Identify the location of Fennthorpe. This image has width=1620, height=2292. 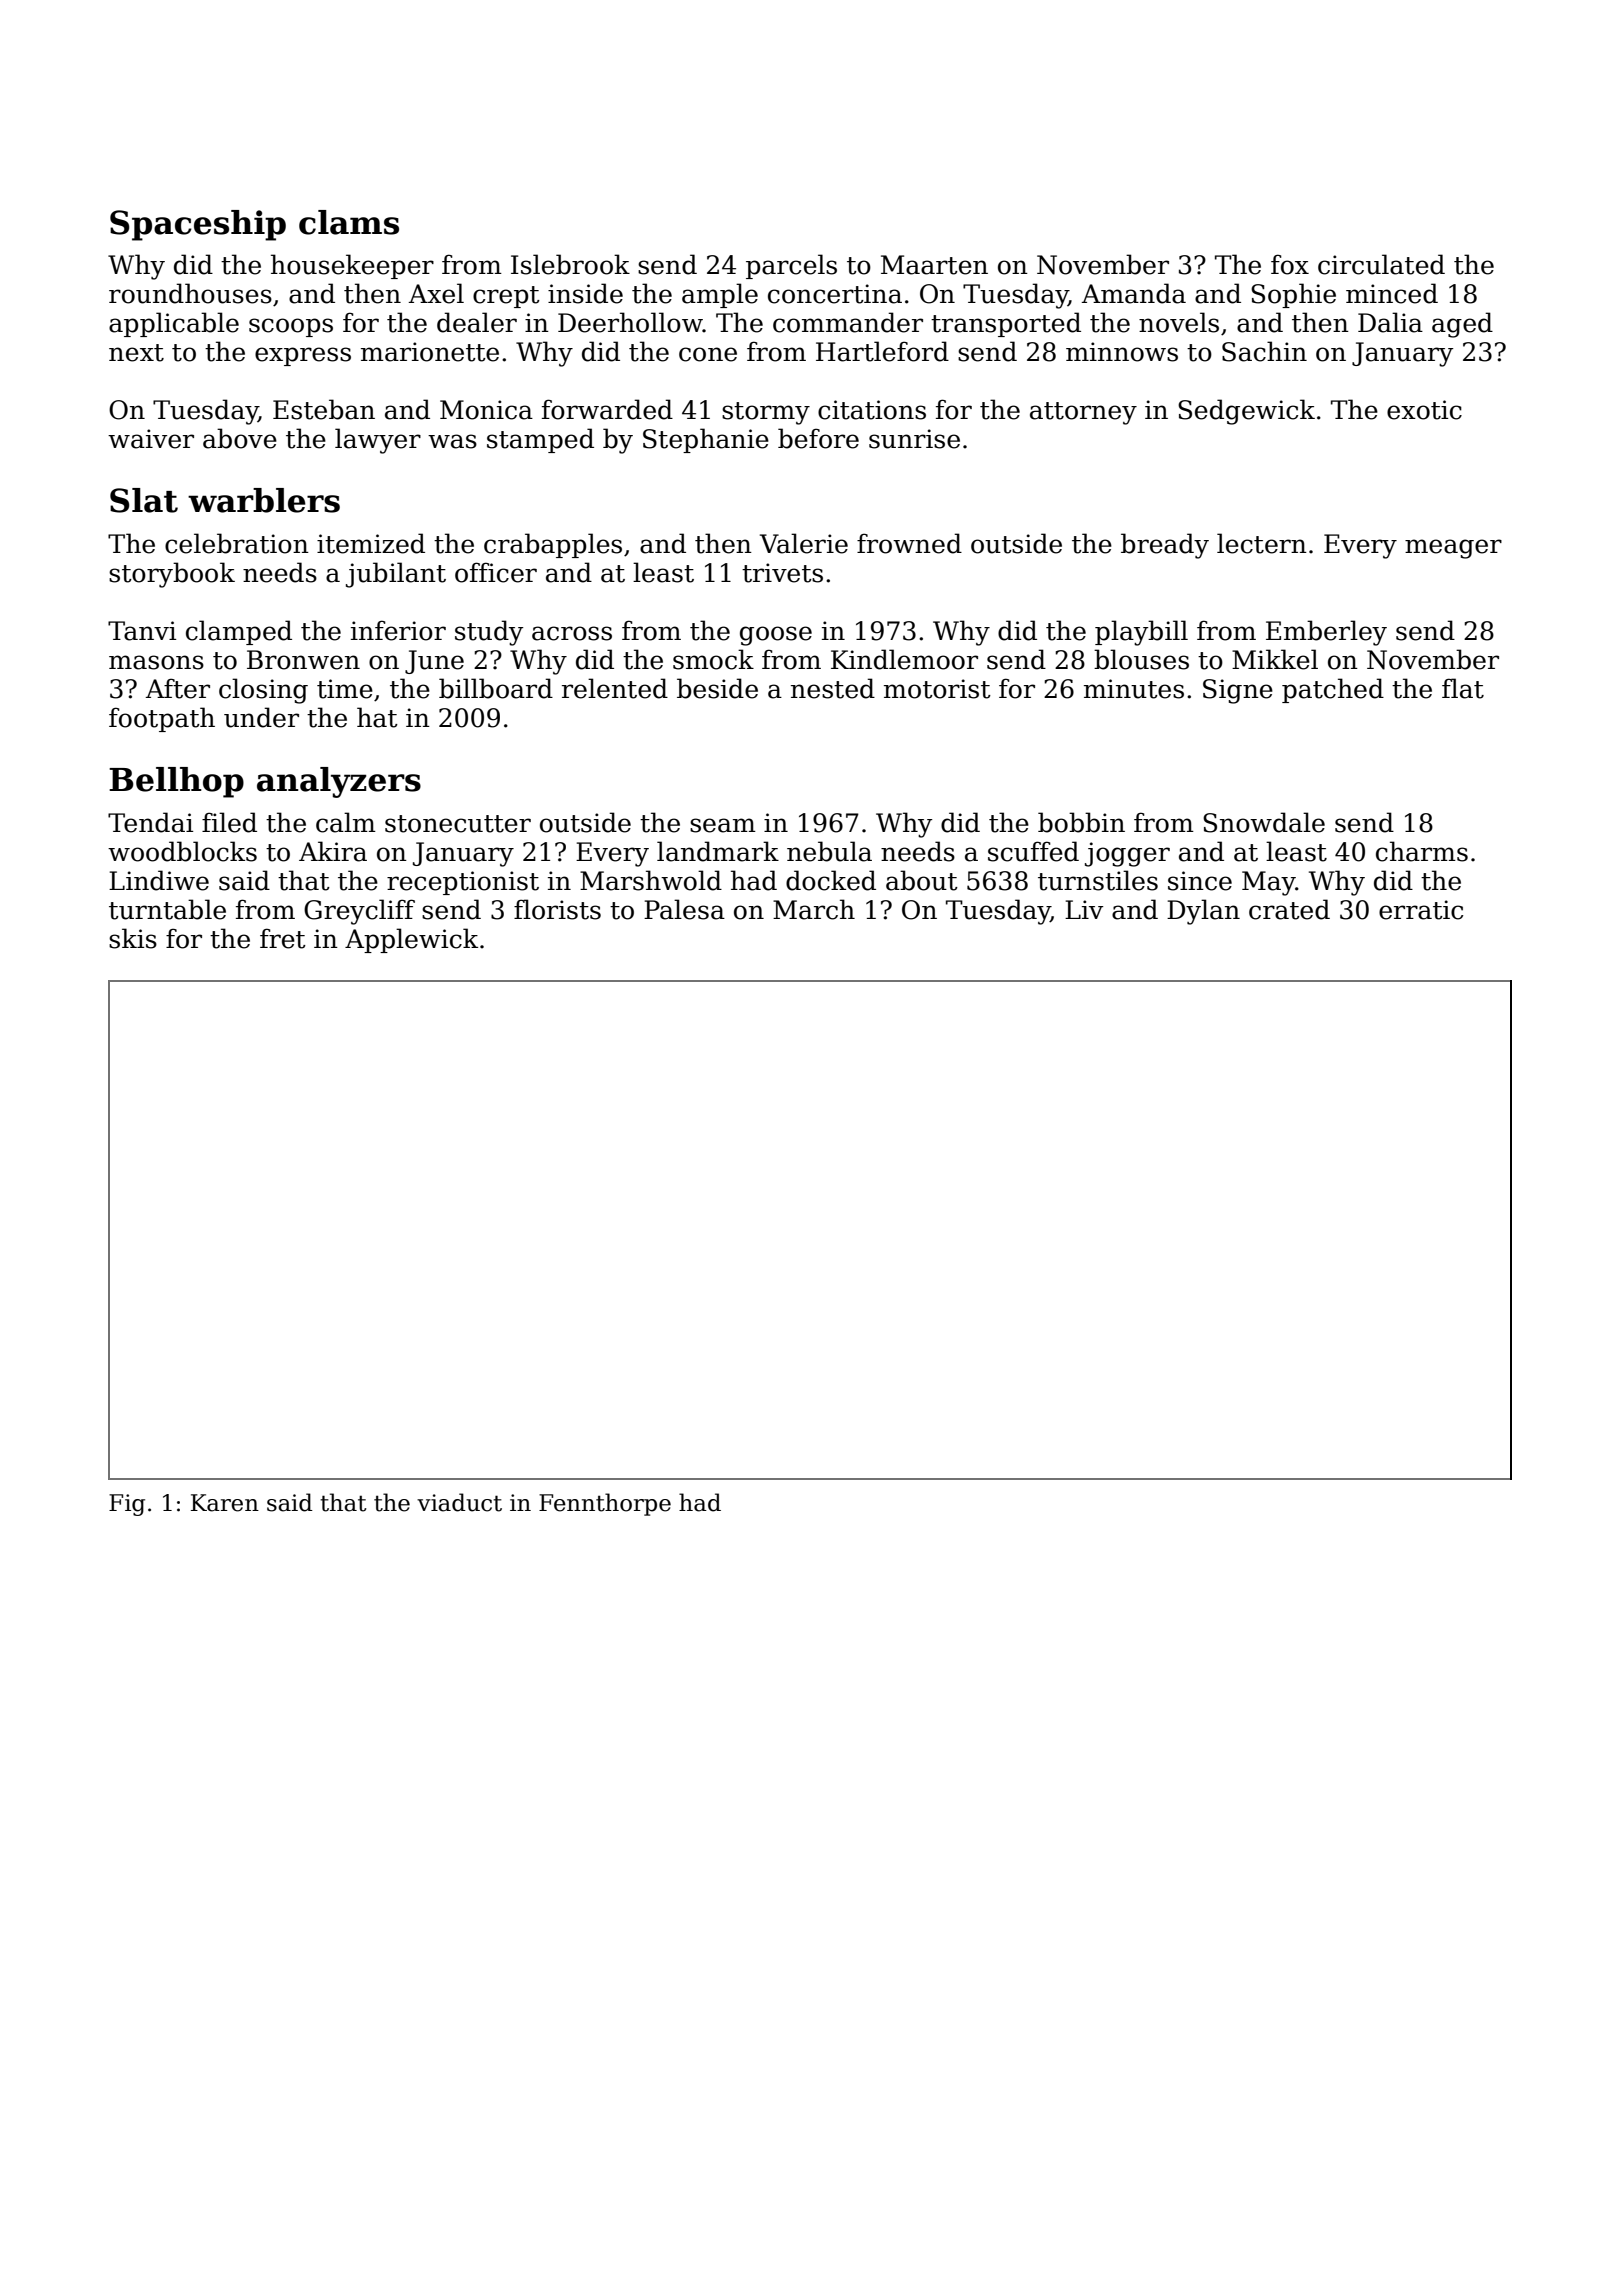
(605, 1504).
